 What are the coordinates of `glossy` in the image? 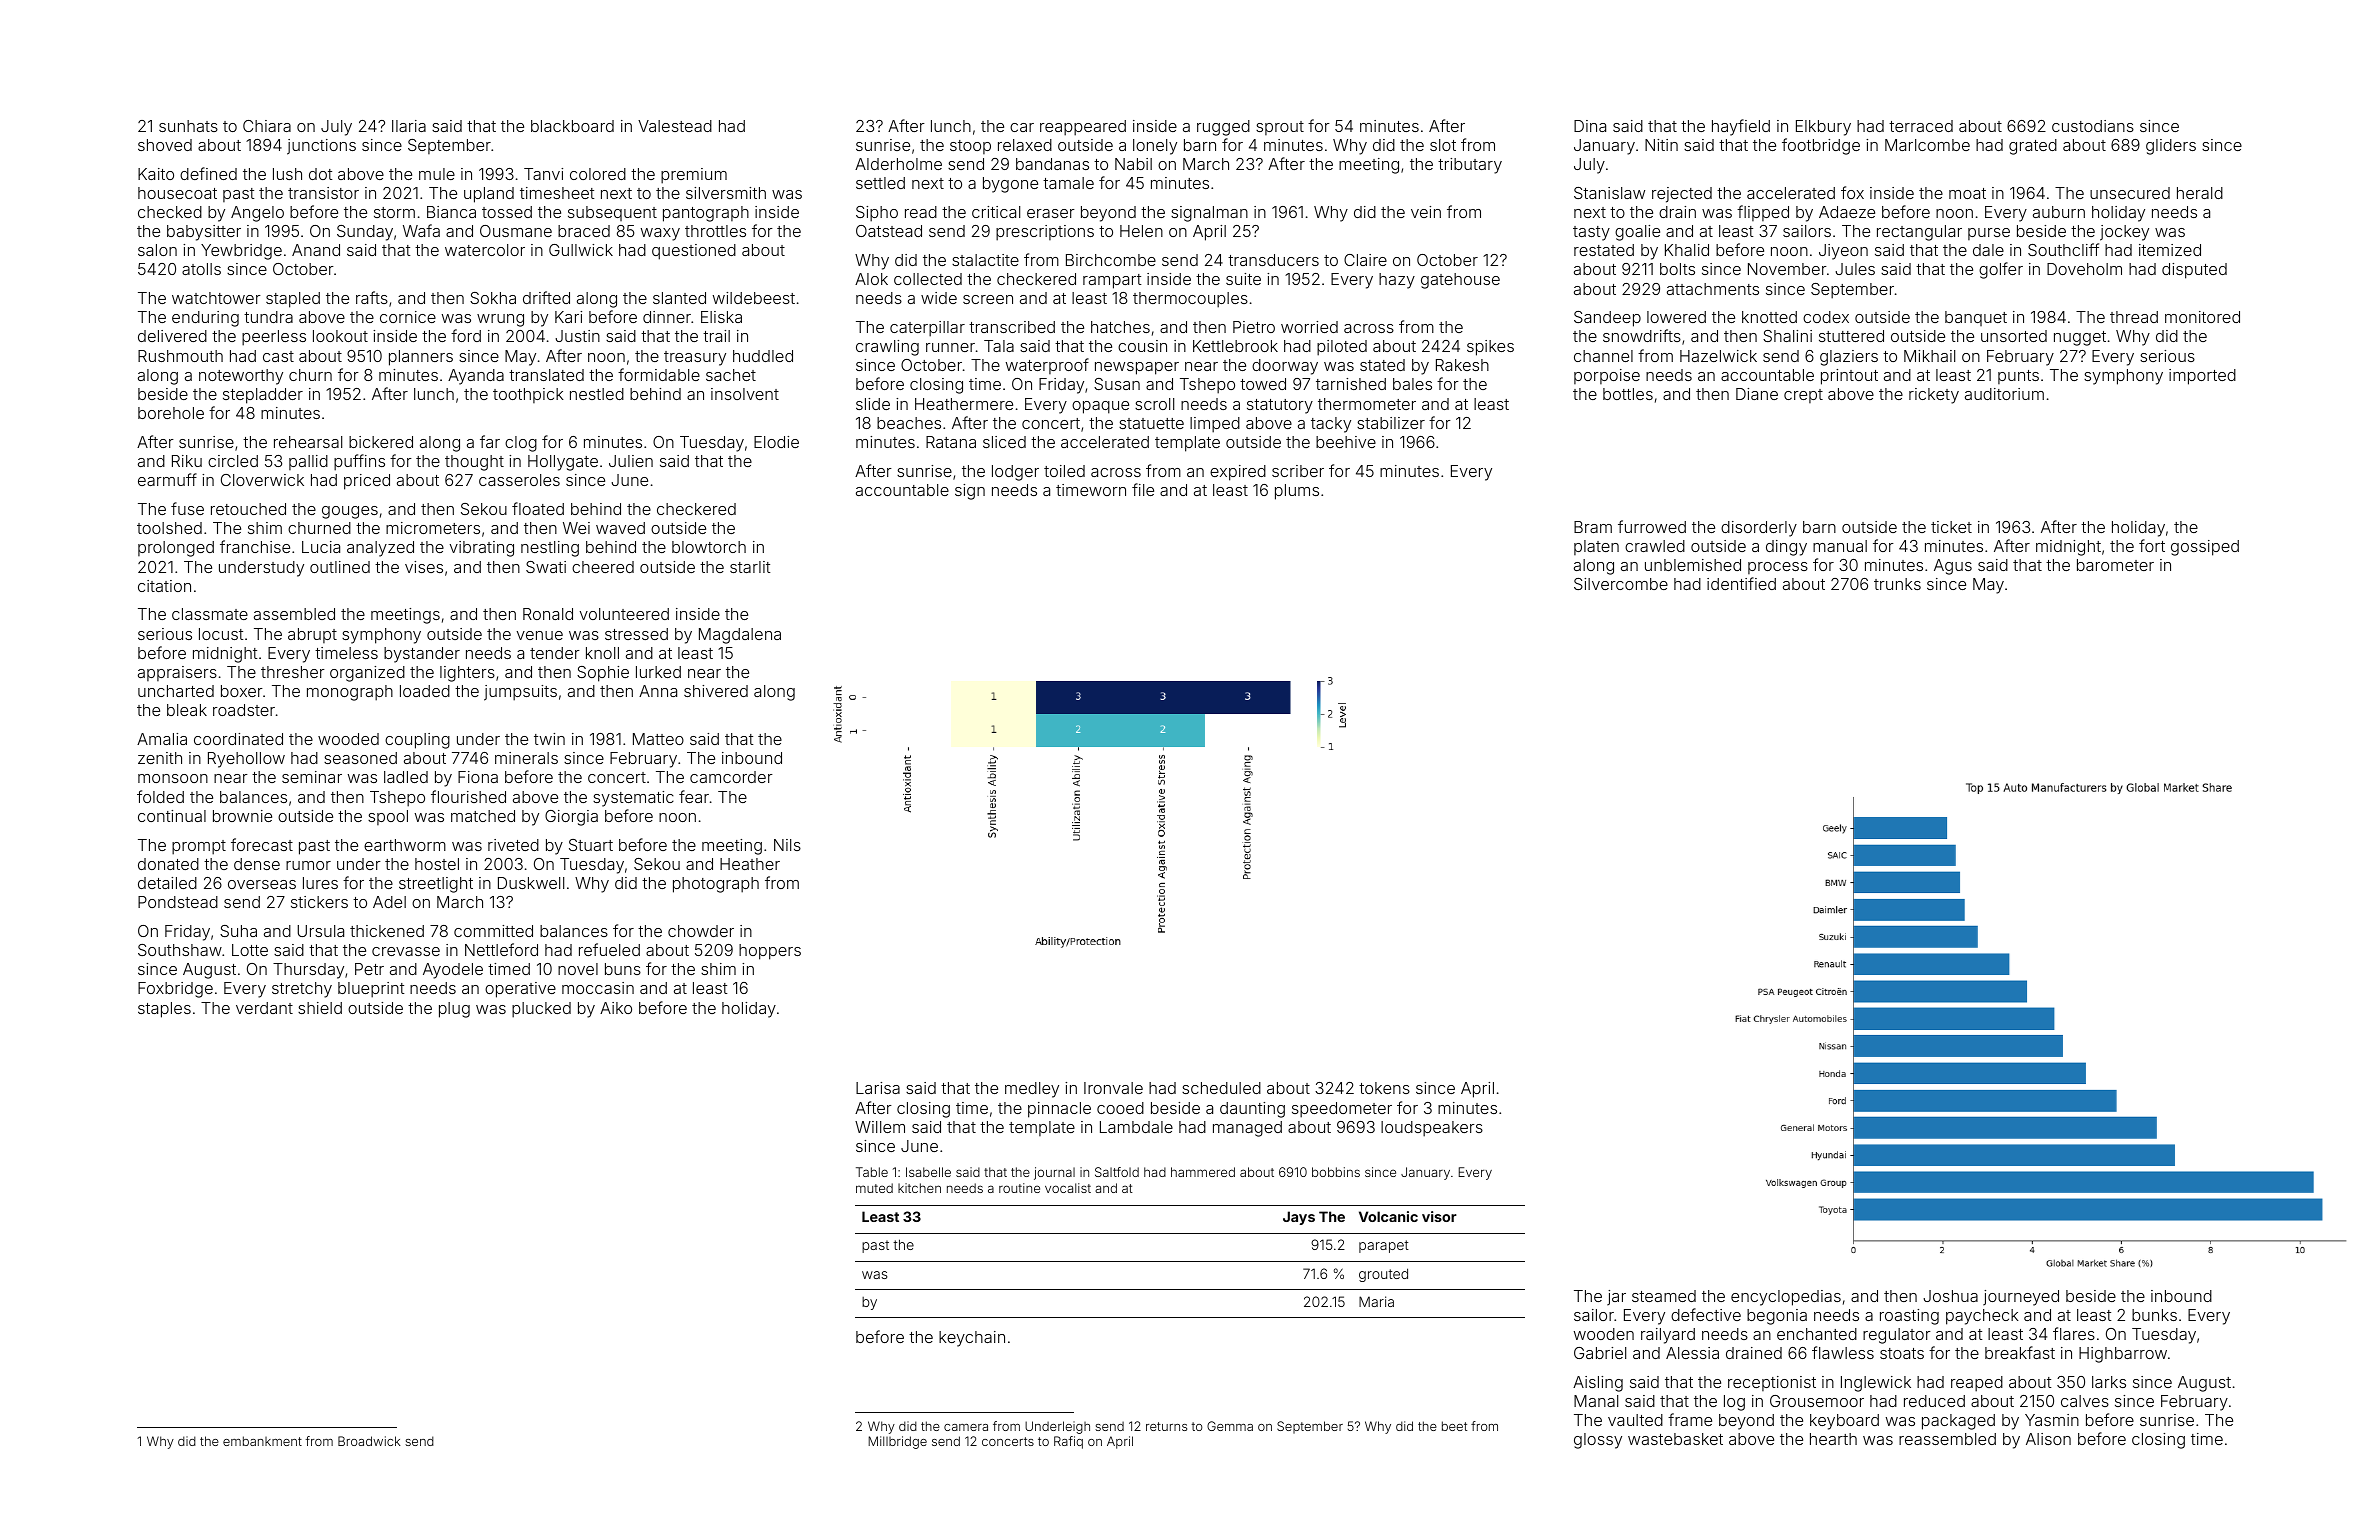 It's located at (1598, 1441).
